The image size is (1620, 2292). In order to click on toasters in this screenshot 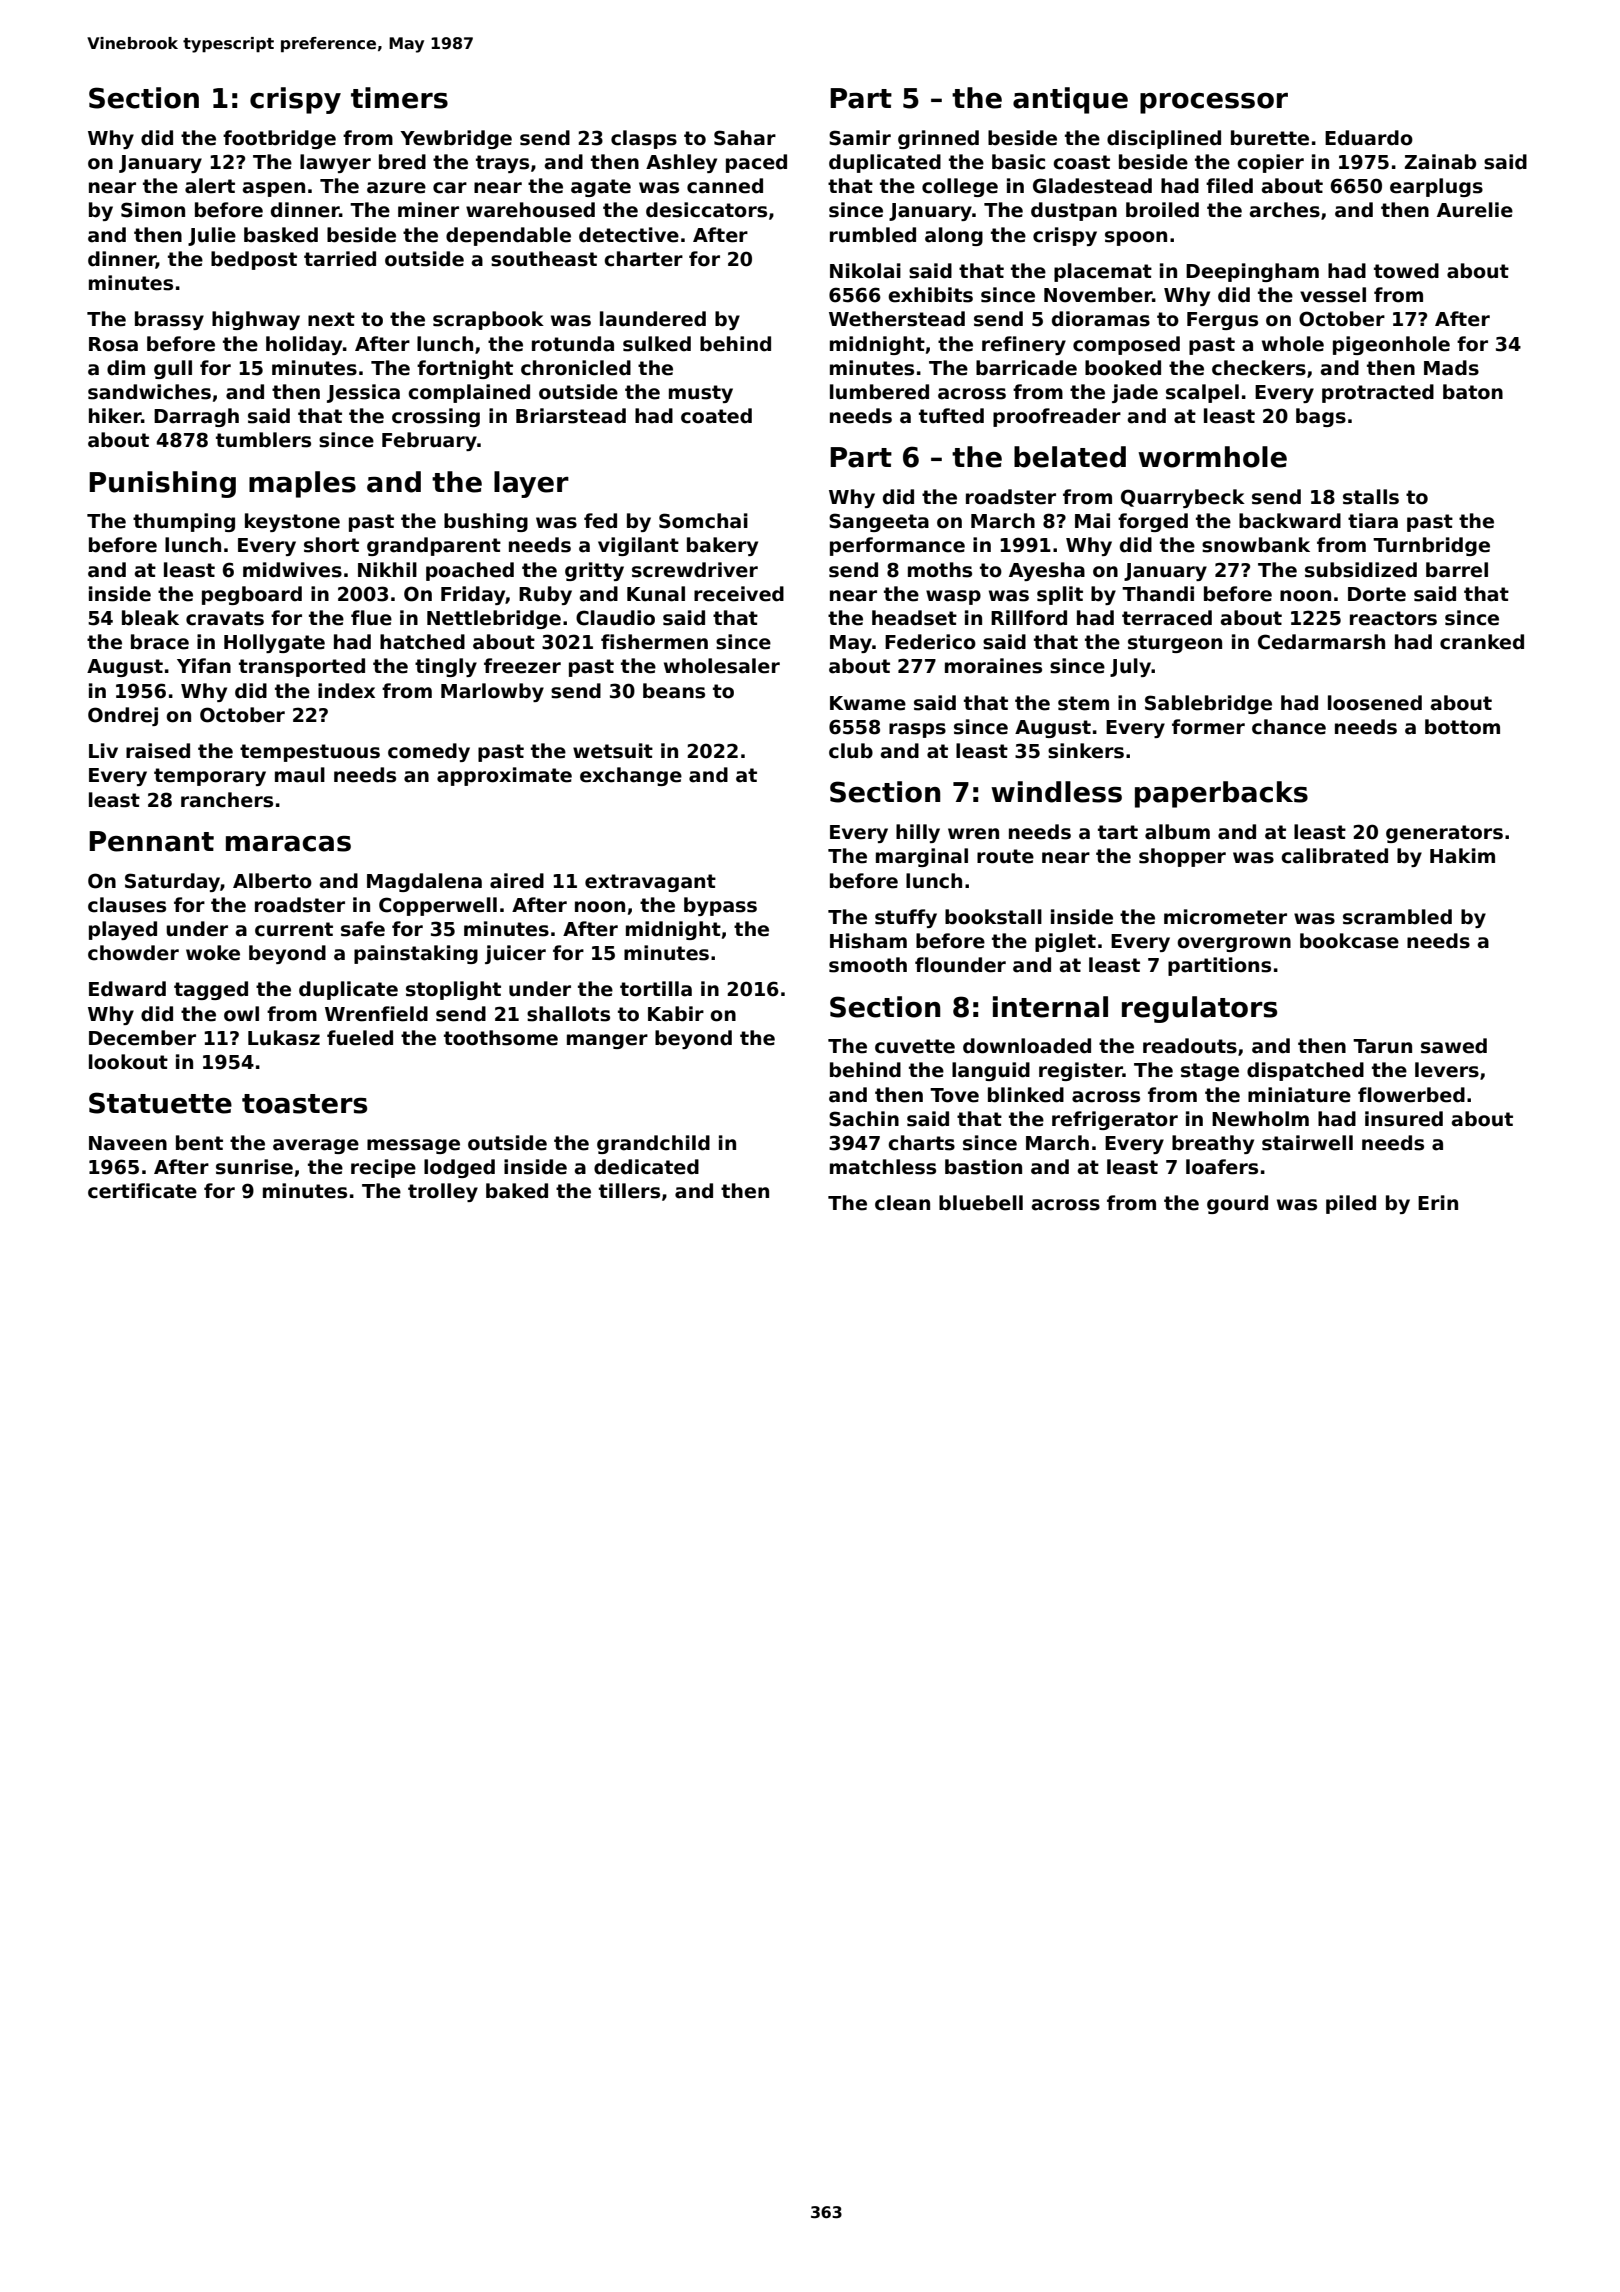, I will do `click(304, 1104)`.
